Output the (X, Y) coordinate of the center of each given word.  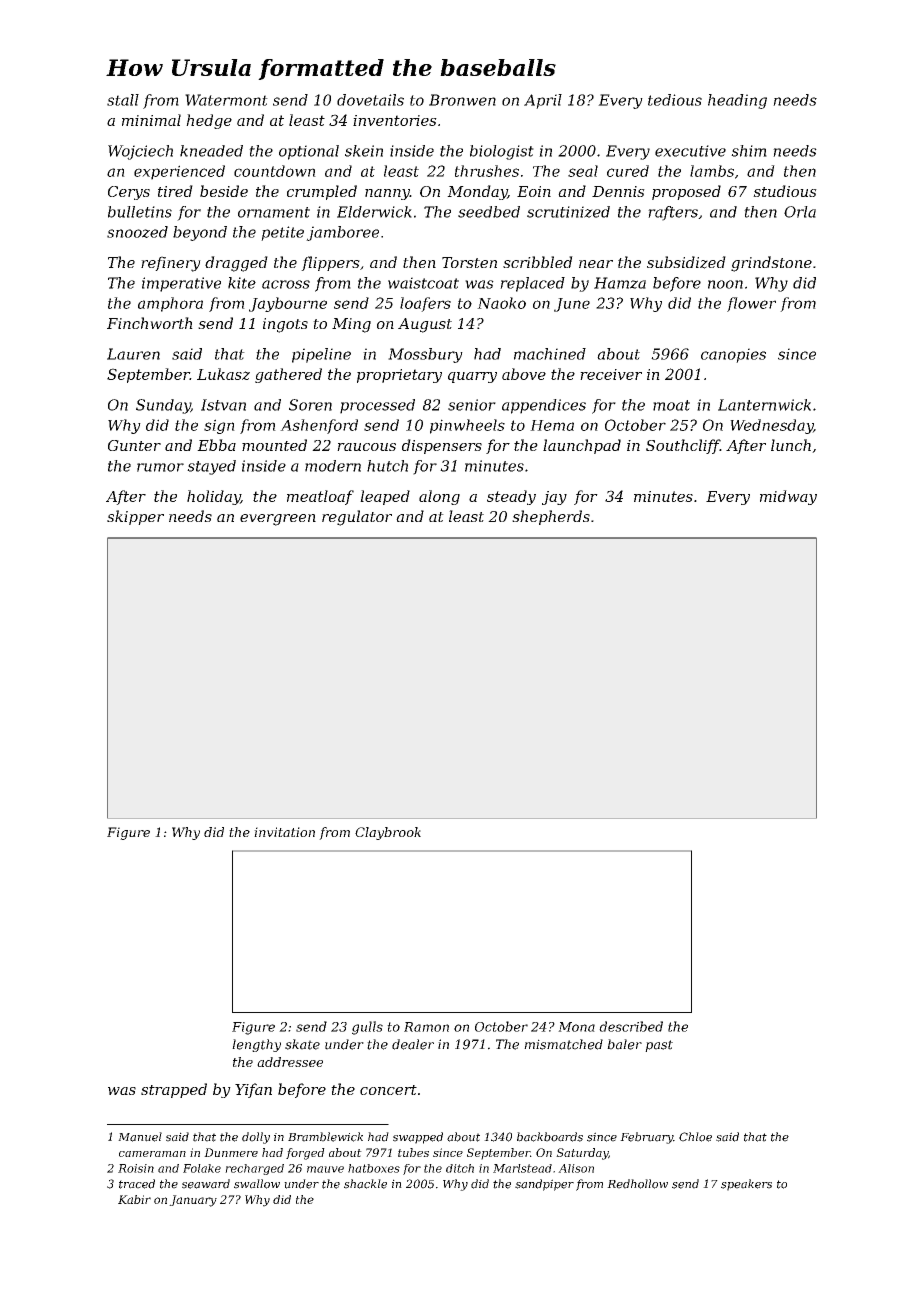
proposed (686, 192)
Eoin (534, 191)
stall (123, 100)
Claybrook (388, 833)
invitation (284, 832)
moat (671, 405)
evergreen (278, 520)
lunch (791, 445)
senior (472, 405)
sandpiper (544, 1185)
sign (219, 426)
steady (511, 497)
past (659, 1046)
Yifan (253, 1090)
